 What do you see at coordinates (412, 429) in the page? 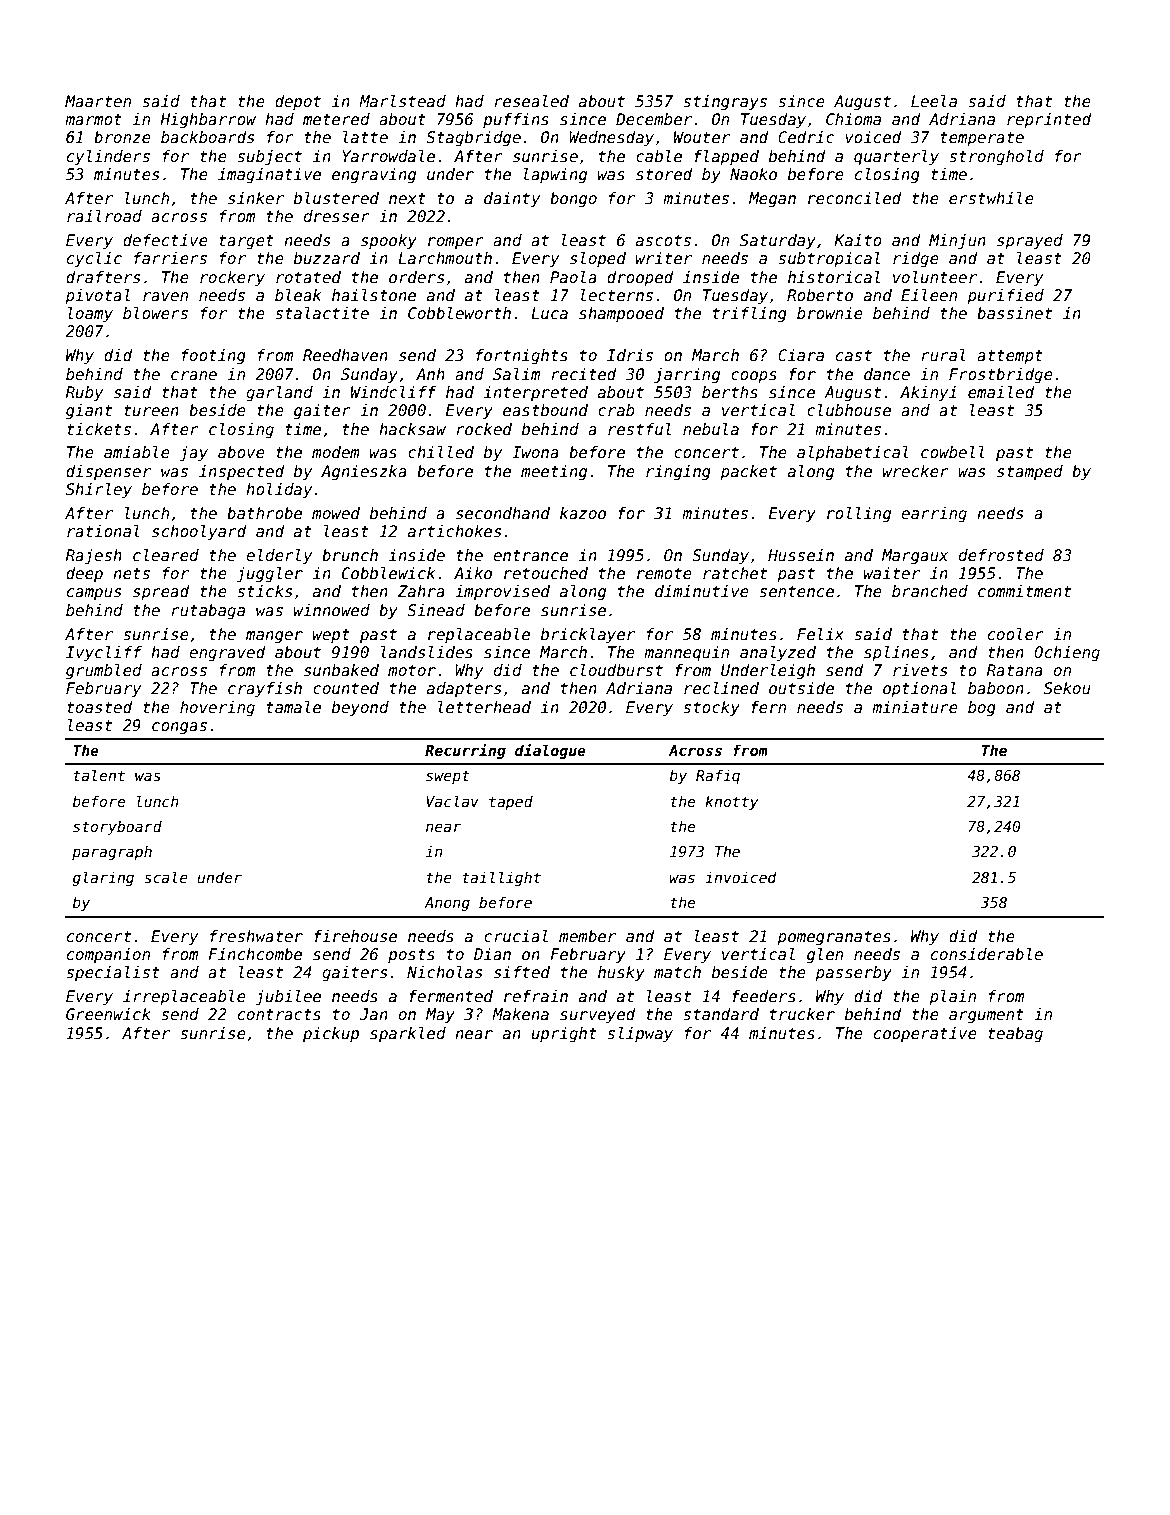
I see `hacksaw` at bounding box center [412, 429].
